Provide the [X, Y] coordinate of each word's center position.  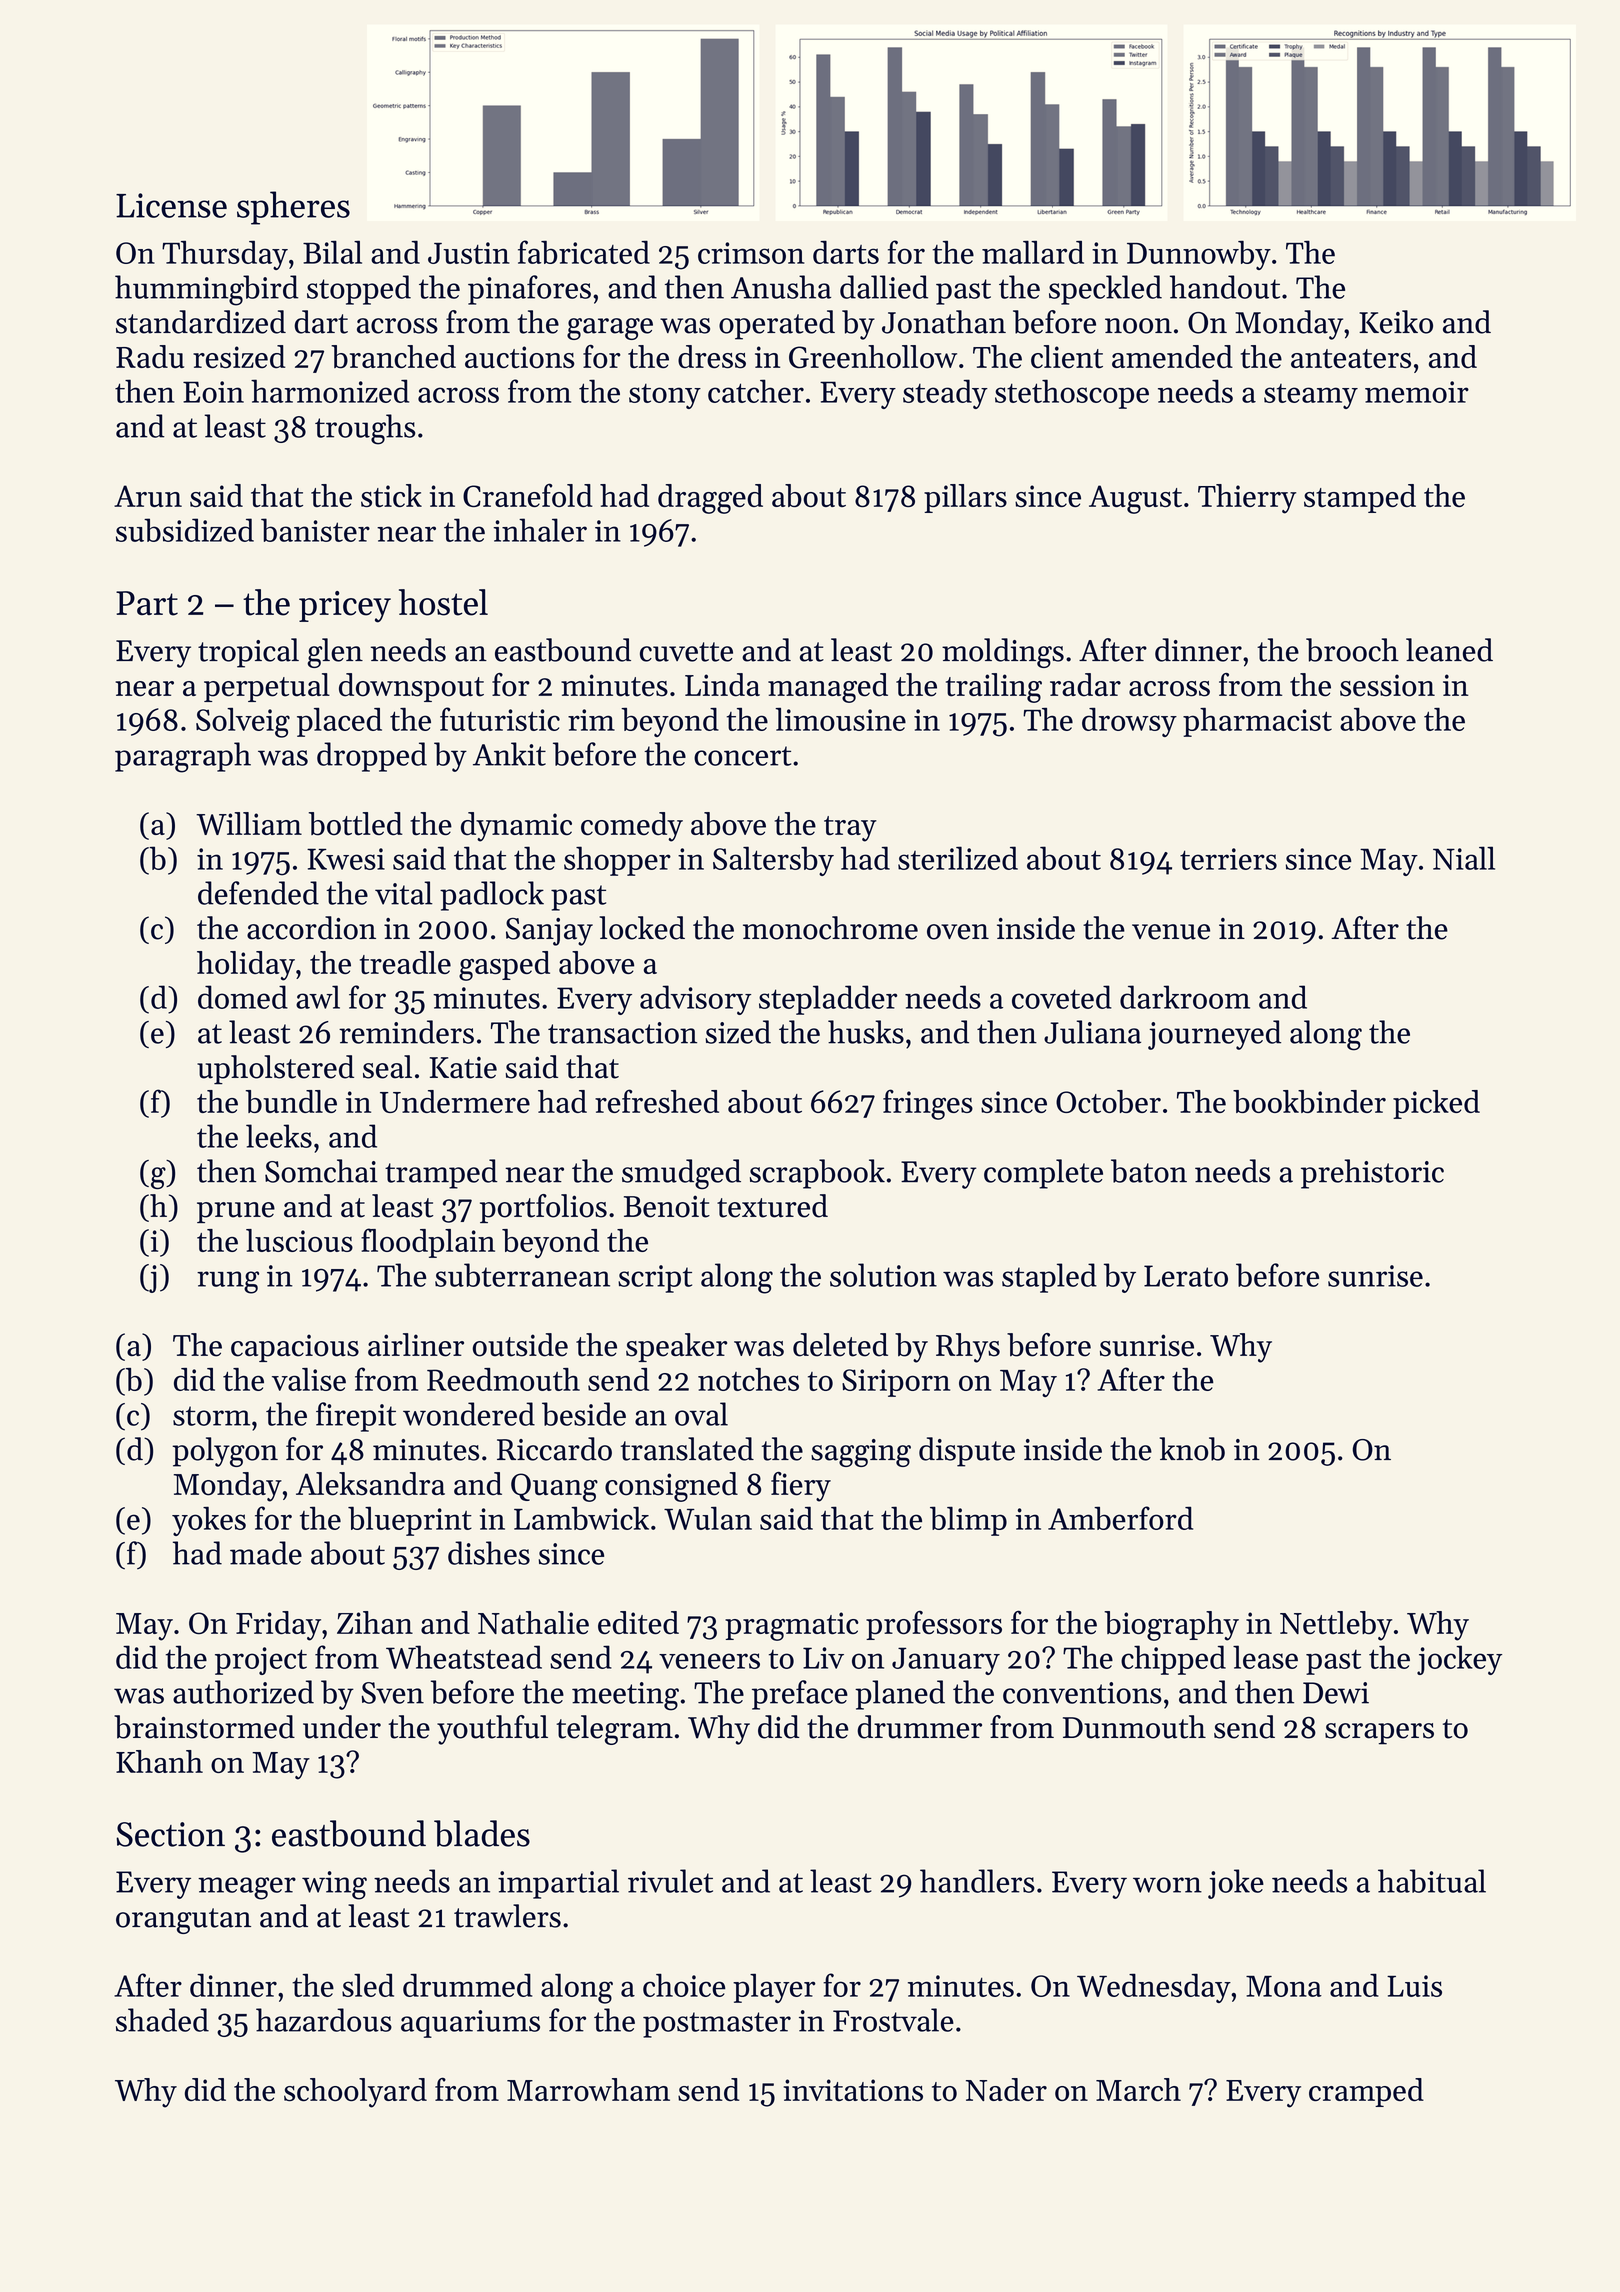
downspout [411, 687]
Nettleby [1336, 1626]
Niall [1464, 858]
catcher [756, 391]
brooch [1352, 650]
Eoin [213, 392]
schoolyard [355, 2093]
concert [742, 756]
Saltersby [773, 861]
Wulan [708, 1518]
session [1387, 685]
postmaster [717, 2025]
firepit [356, 1417]
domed [243, 997]
